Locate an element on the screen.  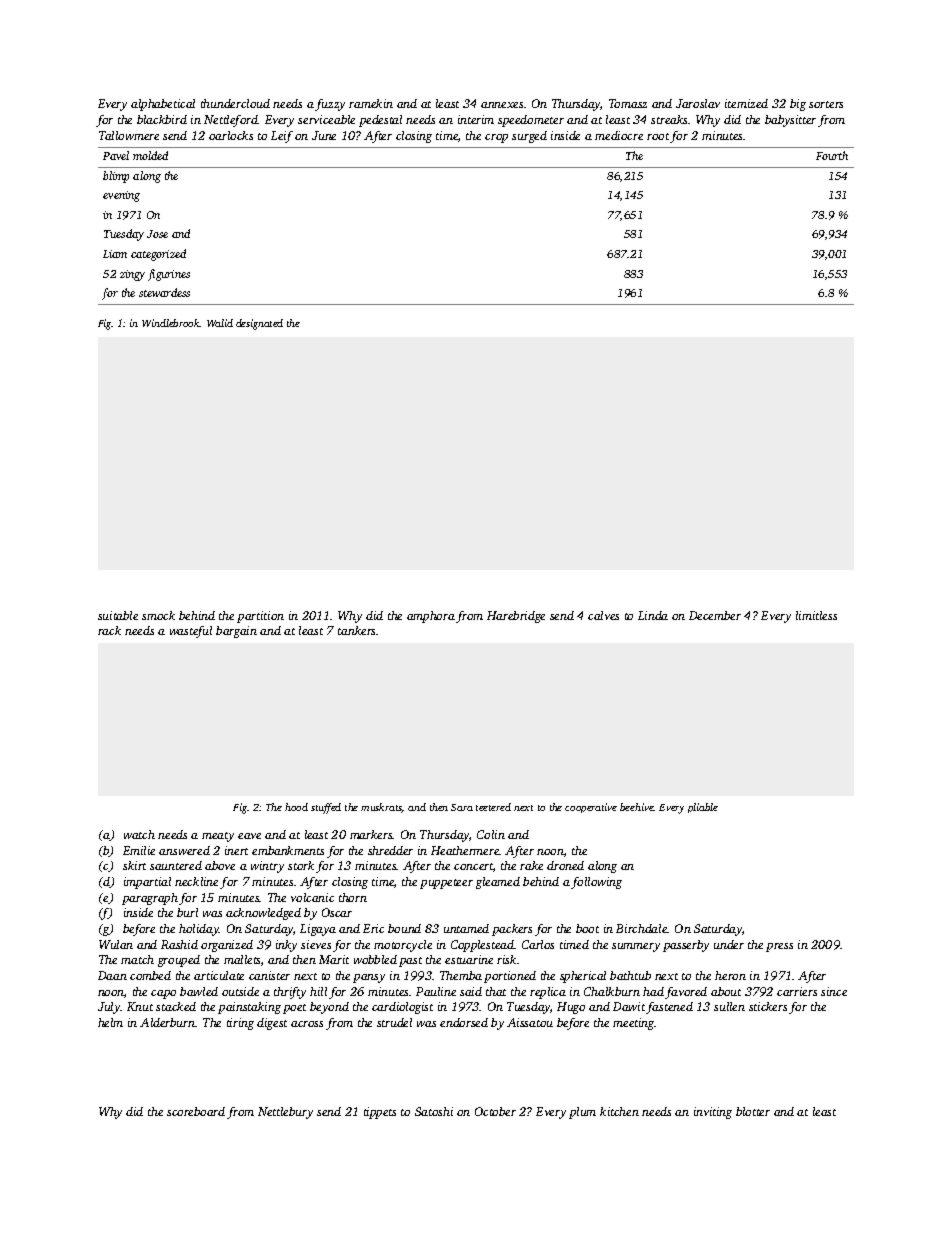
blotter is located at coordinates (753, 1111).
